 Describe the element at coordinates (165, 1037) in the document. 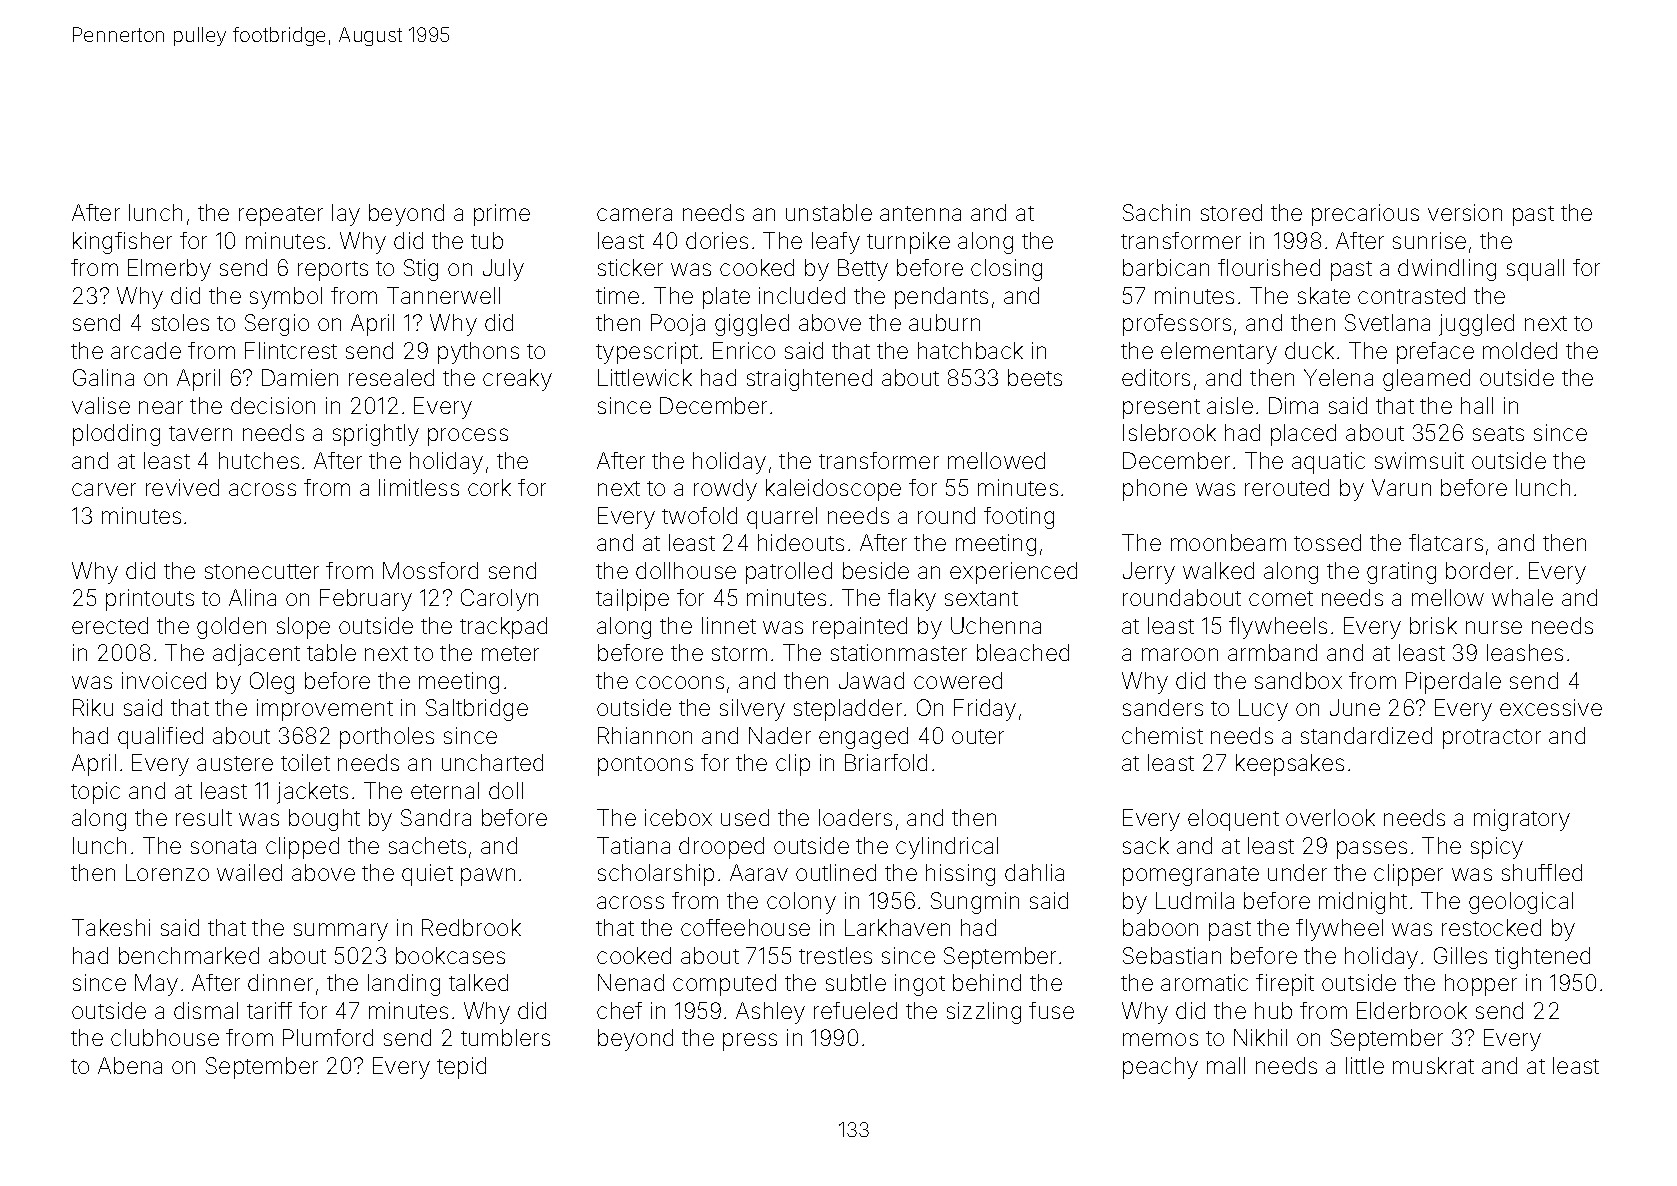

I see `clubhouse` at that location.
